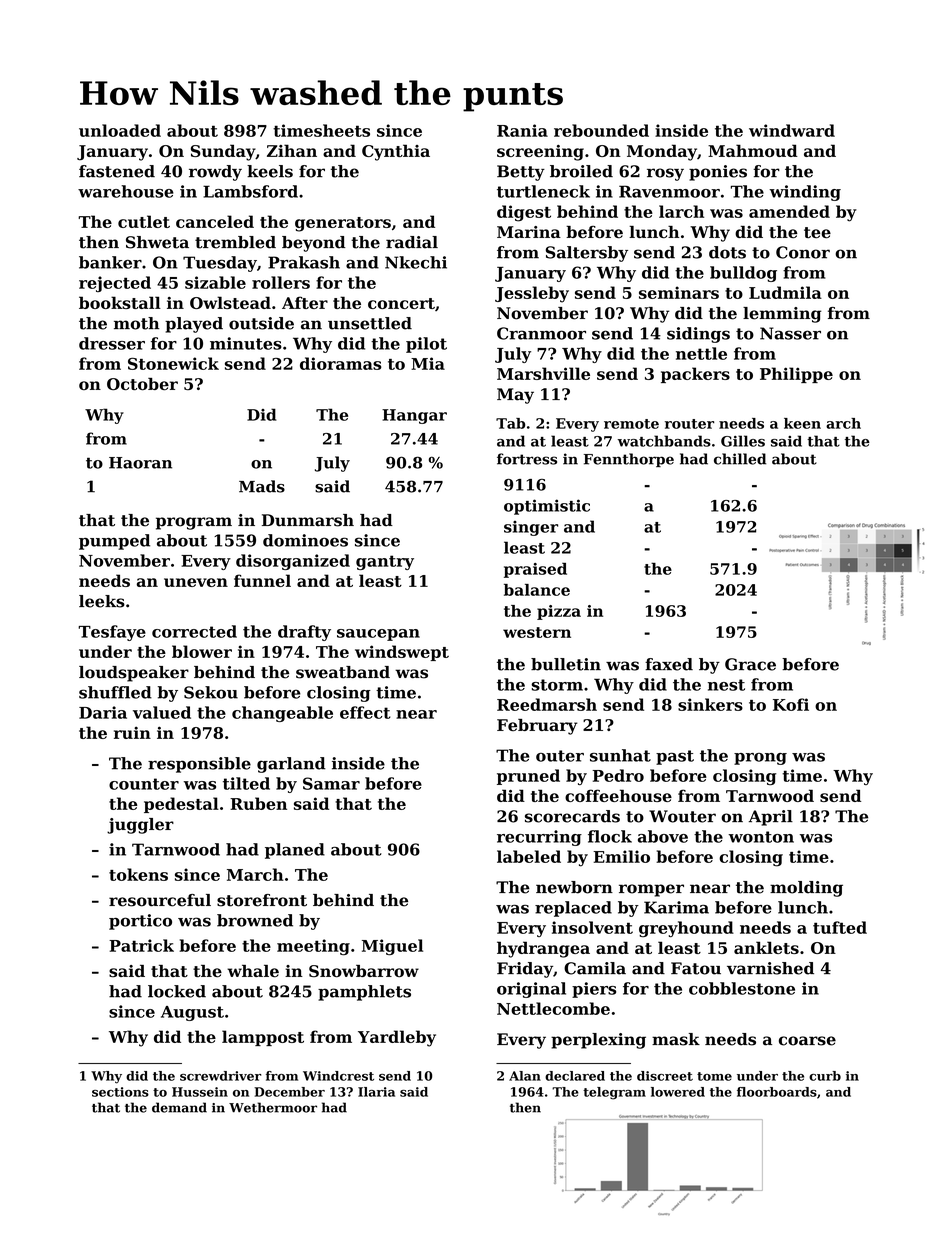 The height and width of the screenshot is (1233, 952). I want to click on canceled, so click(215, 221).
